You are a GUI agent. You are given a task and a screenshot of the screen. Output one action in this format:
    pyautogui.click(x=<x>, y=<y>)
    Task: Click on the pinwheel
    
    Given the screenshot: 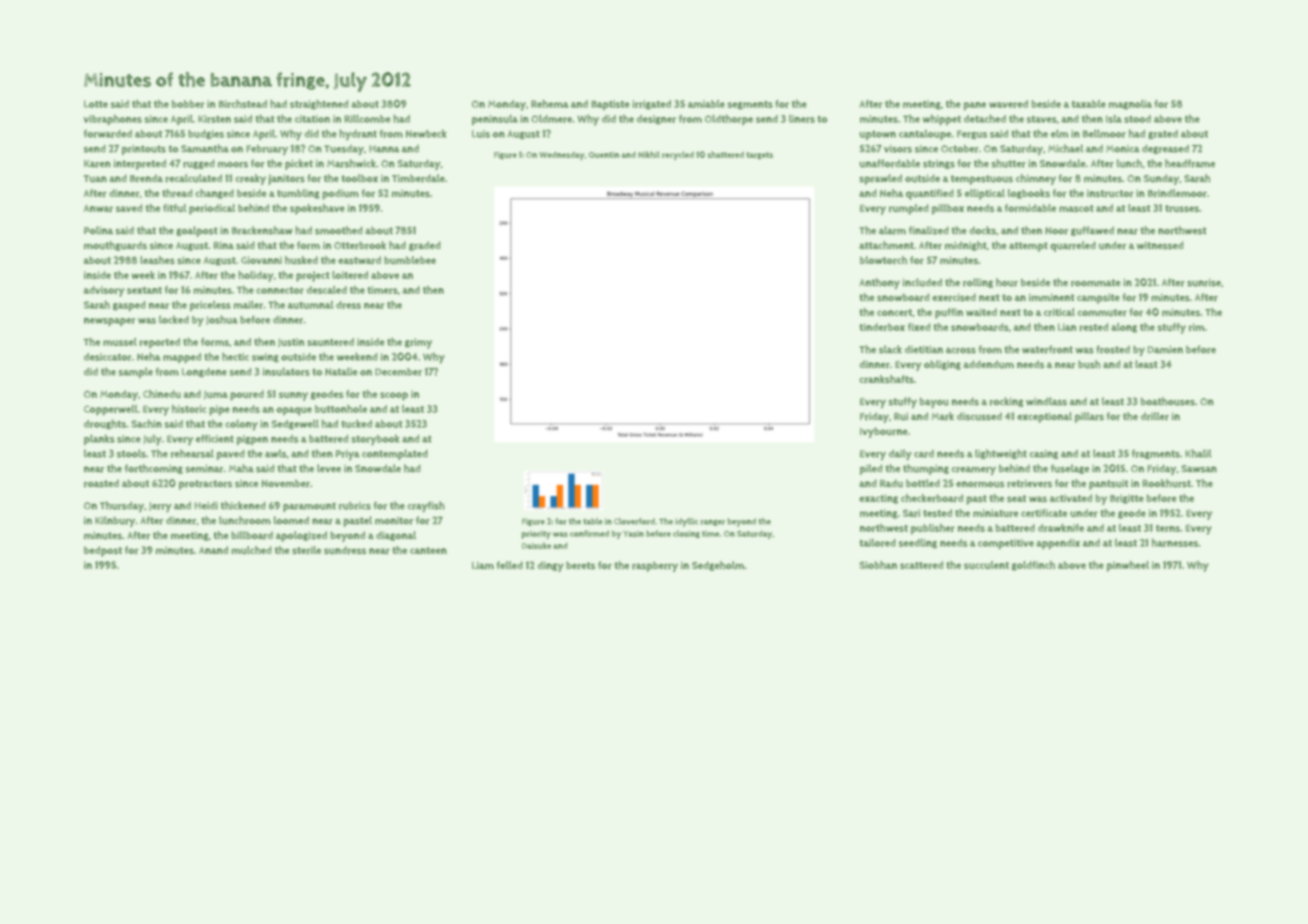 What is the action you would take?
    pyautogui.click(x=1128, y=566)
